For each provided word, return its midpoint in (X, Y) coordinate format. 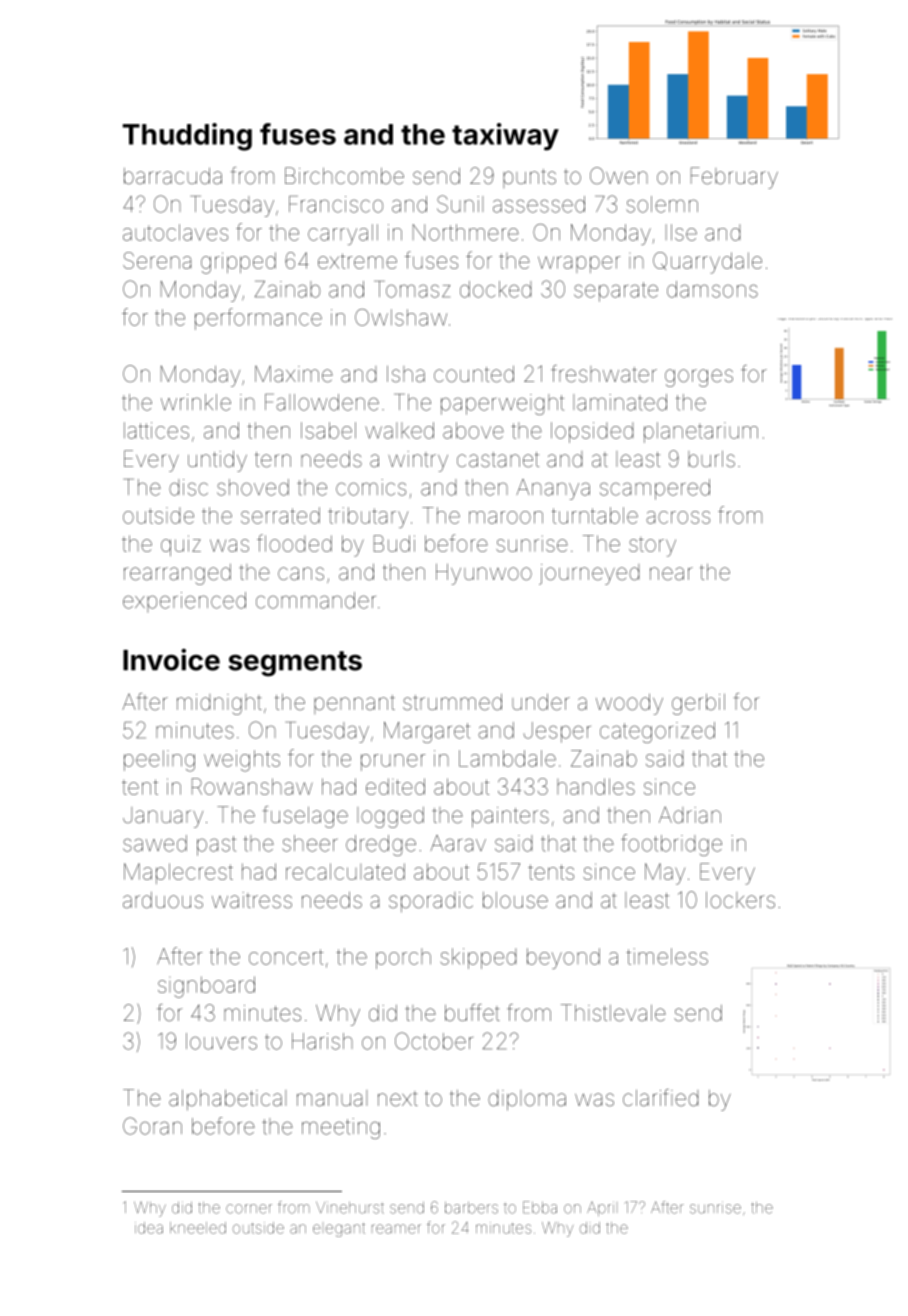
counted (474, 374)
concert (286, 957)
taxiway (505, 137)
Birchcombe (344, 175)
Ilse (681, 232)
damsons (712, 289)
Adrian (690, 815)
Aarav (458, 843)
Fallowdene (322, 402)
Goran (152, 1126)
